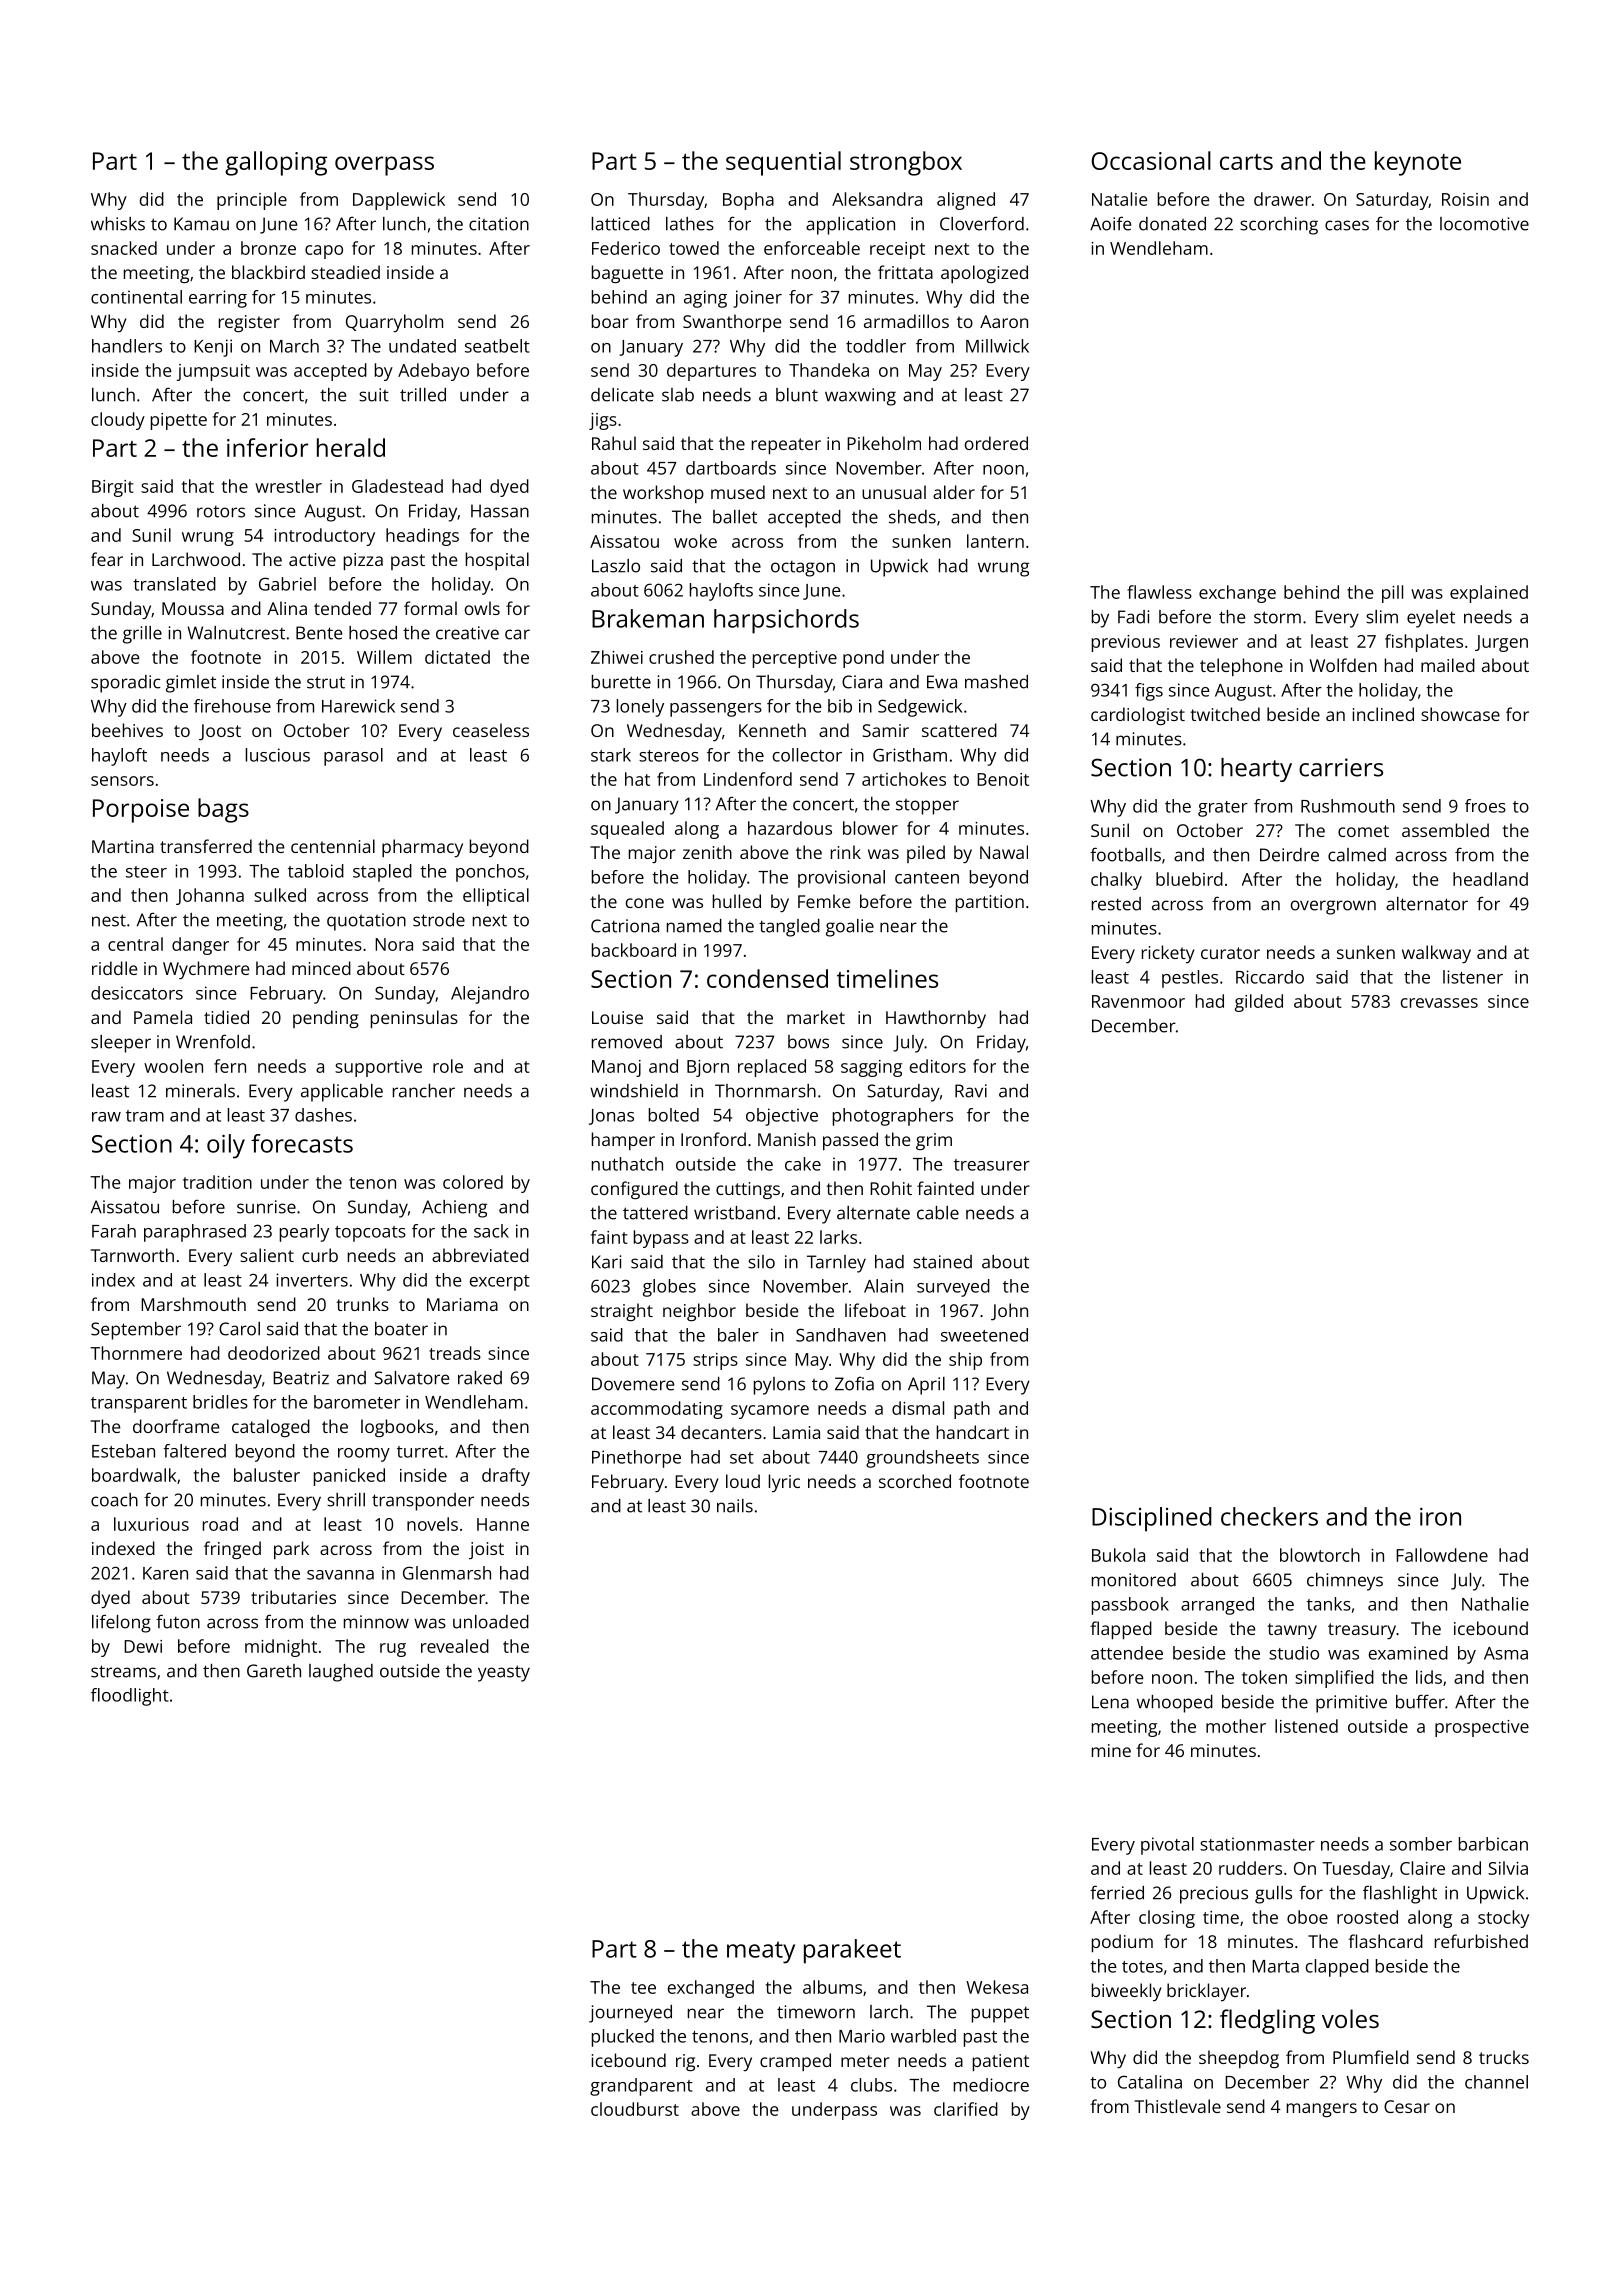  What do you see at coordinates (341, 1673) in the image?
I see `laughed` at bounding box center [341, 1673].
